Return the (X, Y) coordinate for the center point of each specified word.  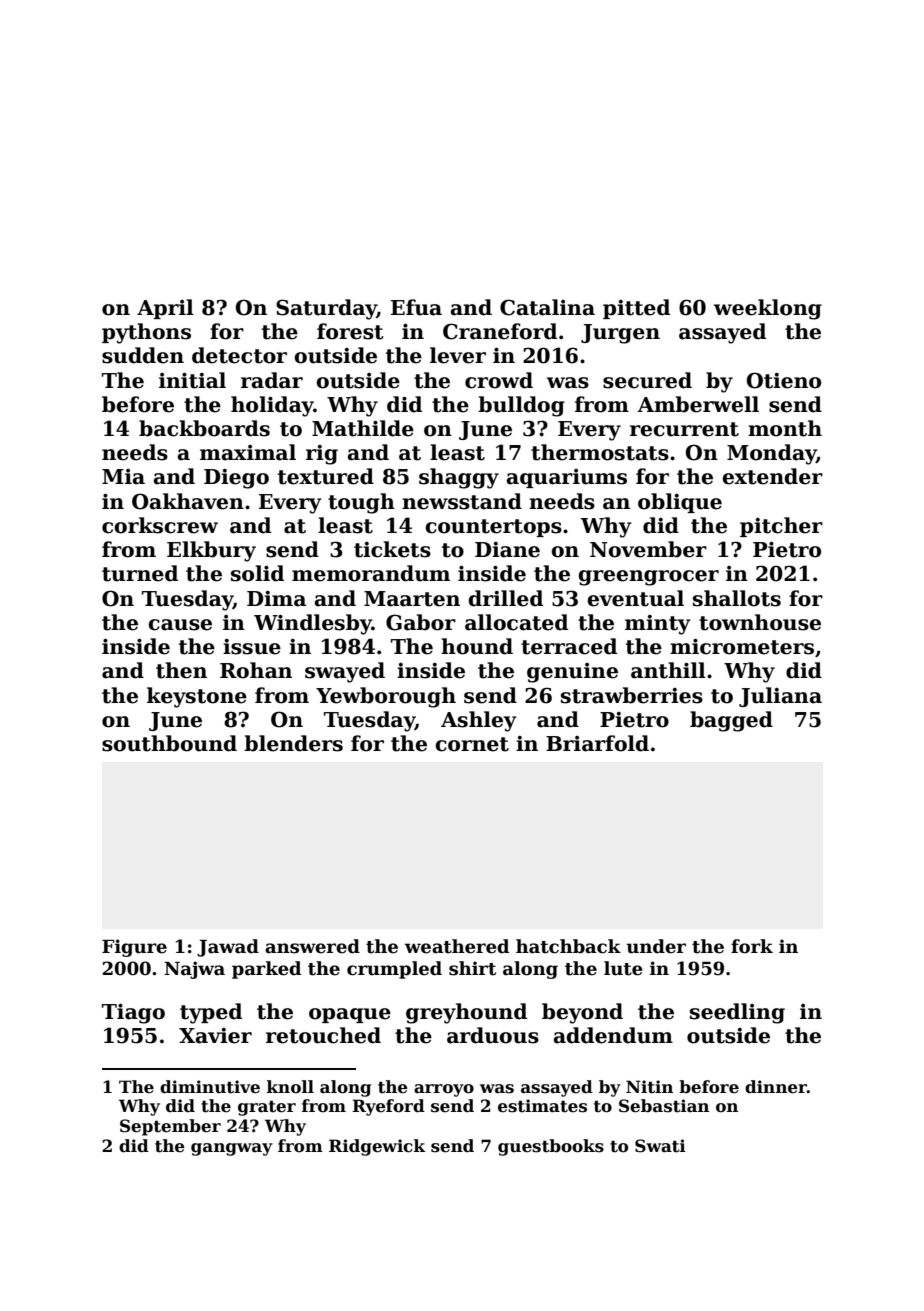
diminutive (210, 1087)
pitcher (781, 527)
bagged (731, 721)
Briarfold (597, 743)
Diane (507, 550)
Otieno (784, 380)
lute (623, 968)
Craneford (500, 331)
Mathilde (363, 428)
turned (140, 573)
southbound (169, 743)
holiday (272, 406)
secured (647, 380)
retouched (323, 1035)
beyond (582, 1013)
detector (239, 355)
